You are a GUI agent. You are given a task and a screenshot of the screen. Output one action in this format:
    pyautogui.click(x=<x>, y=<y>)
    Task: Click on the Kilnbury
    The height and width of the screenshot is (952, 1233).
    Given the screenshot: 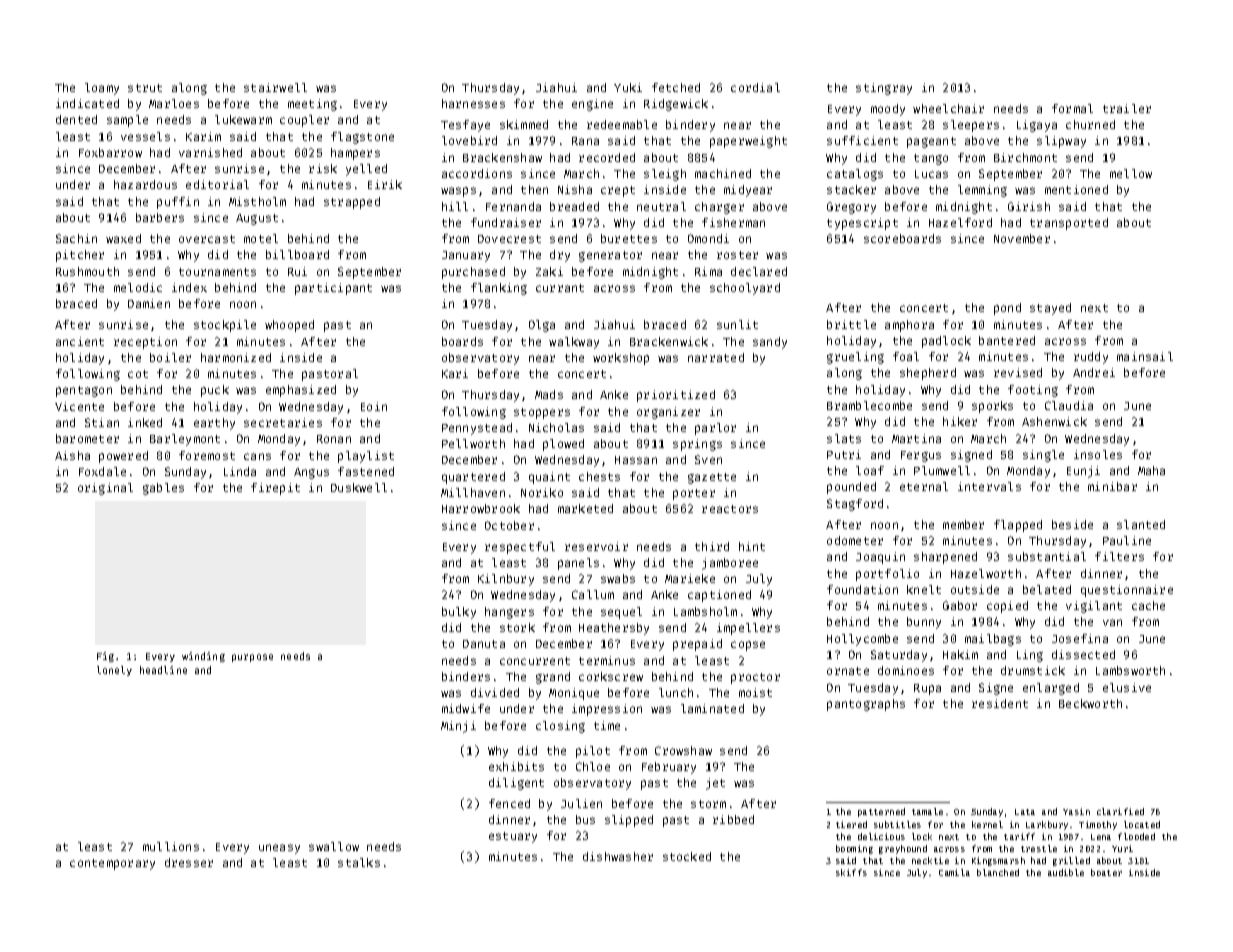 What is the action you would take?
    pyautogui.click(x=506, y=580)
